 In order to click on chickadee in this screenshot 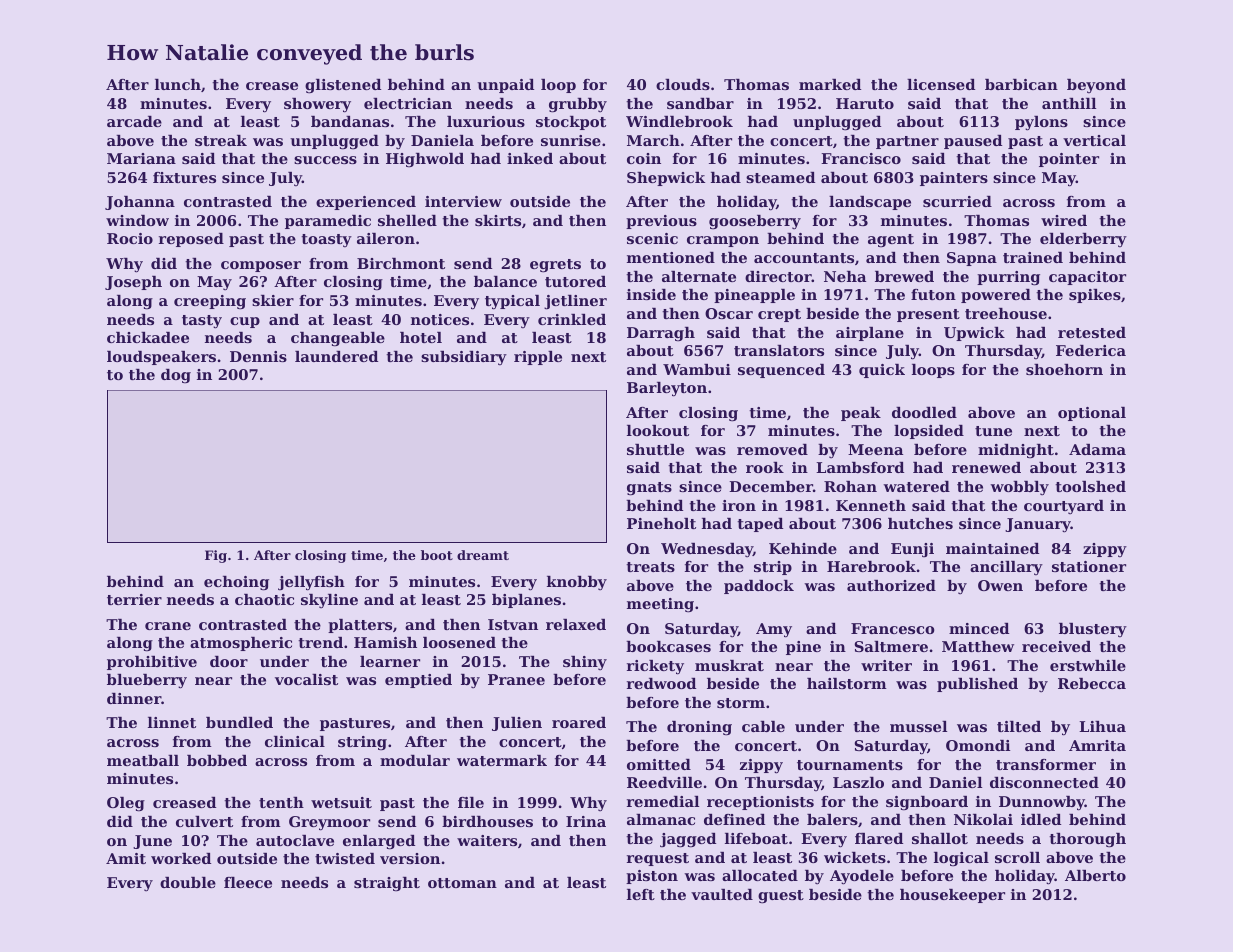, I will do `click(148, 337)`.
